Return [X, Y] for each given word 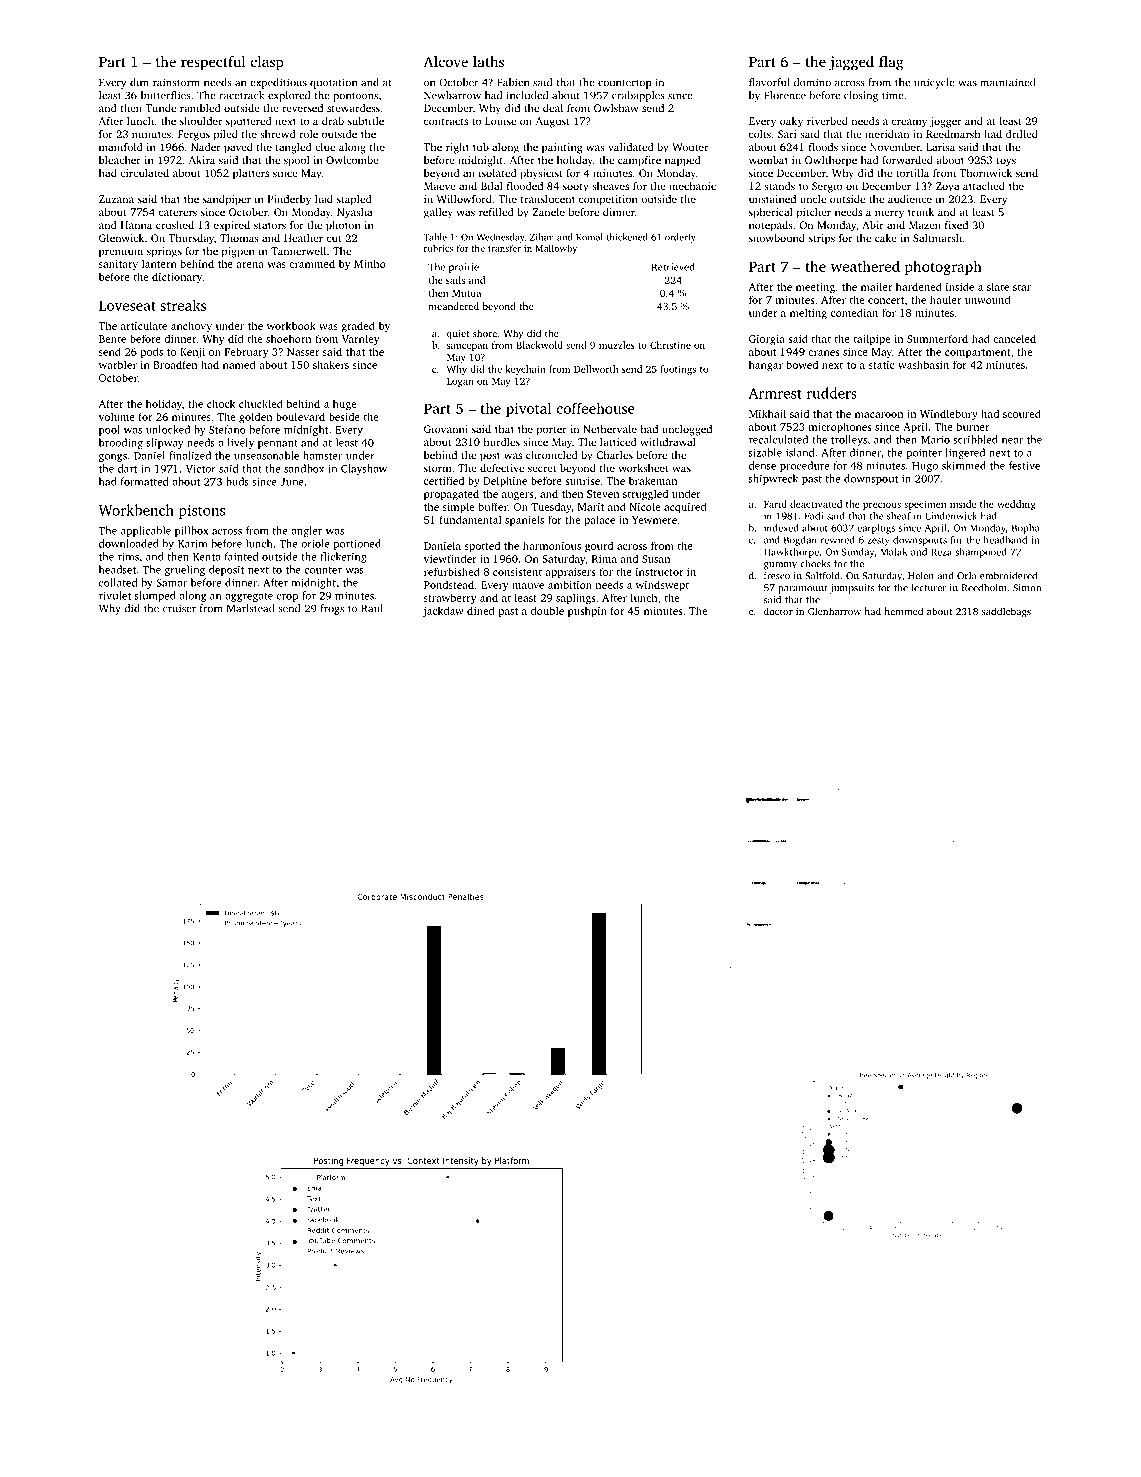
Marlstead [250, 608]
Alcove [446, 61]
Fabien [513, 82]
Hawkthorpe [791, 553]
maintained [1007, 82]
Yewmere [654, 520]
